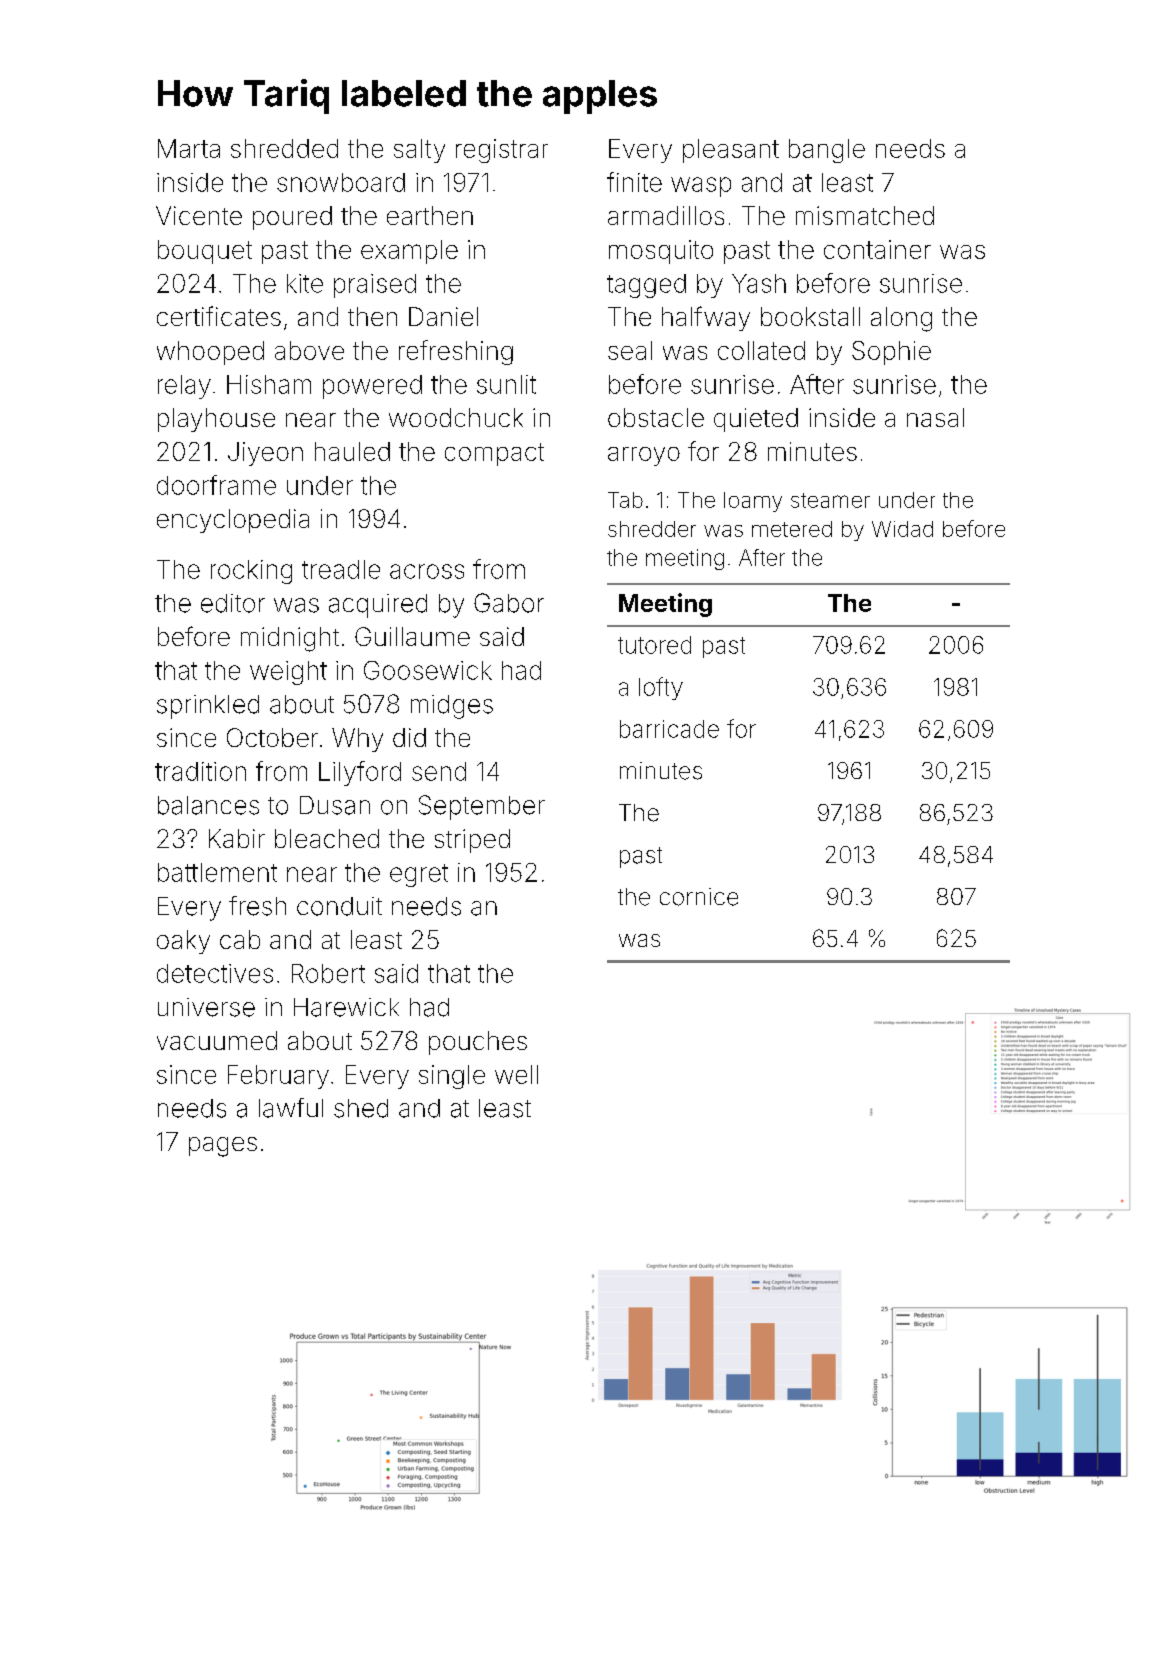 This screenshot has height=1654, width=1165. I want to click on bangle, so click(827, 151).
